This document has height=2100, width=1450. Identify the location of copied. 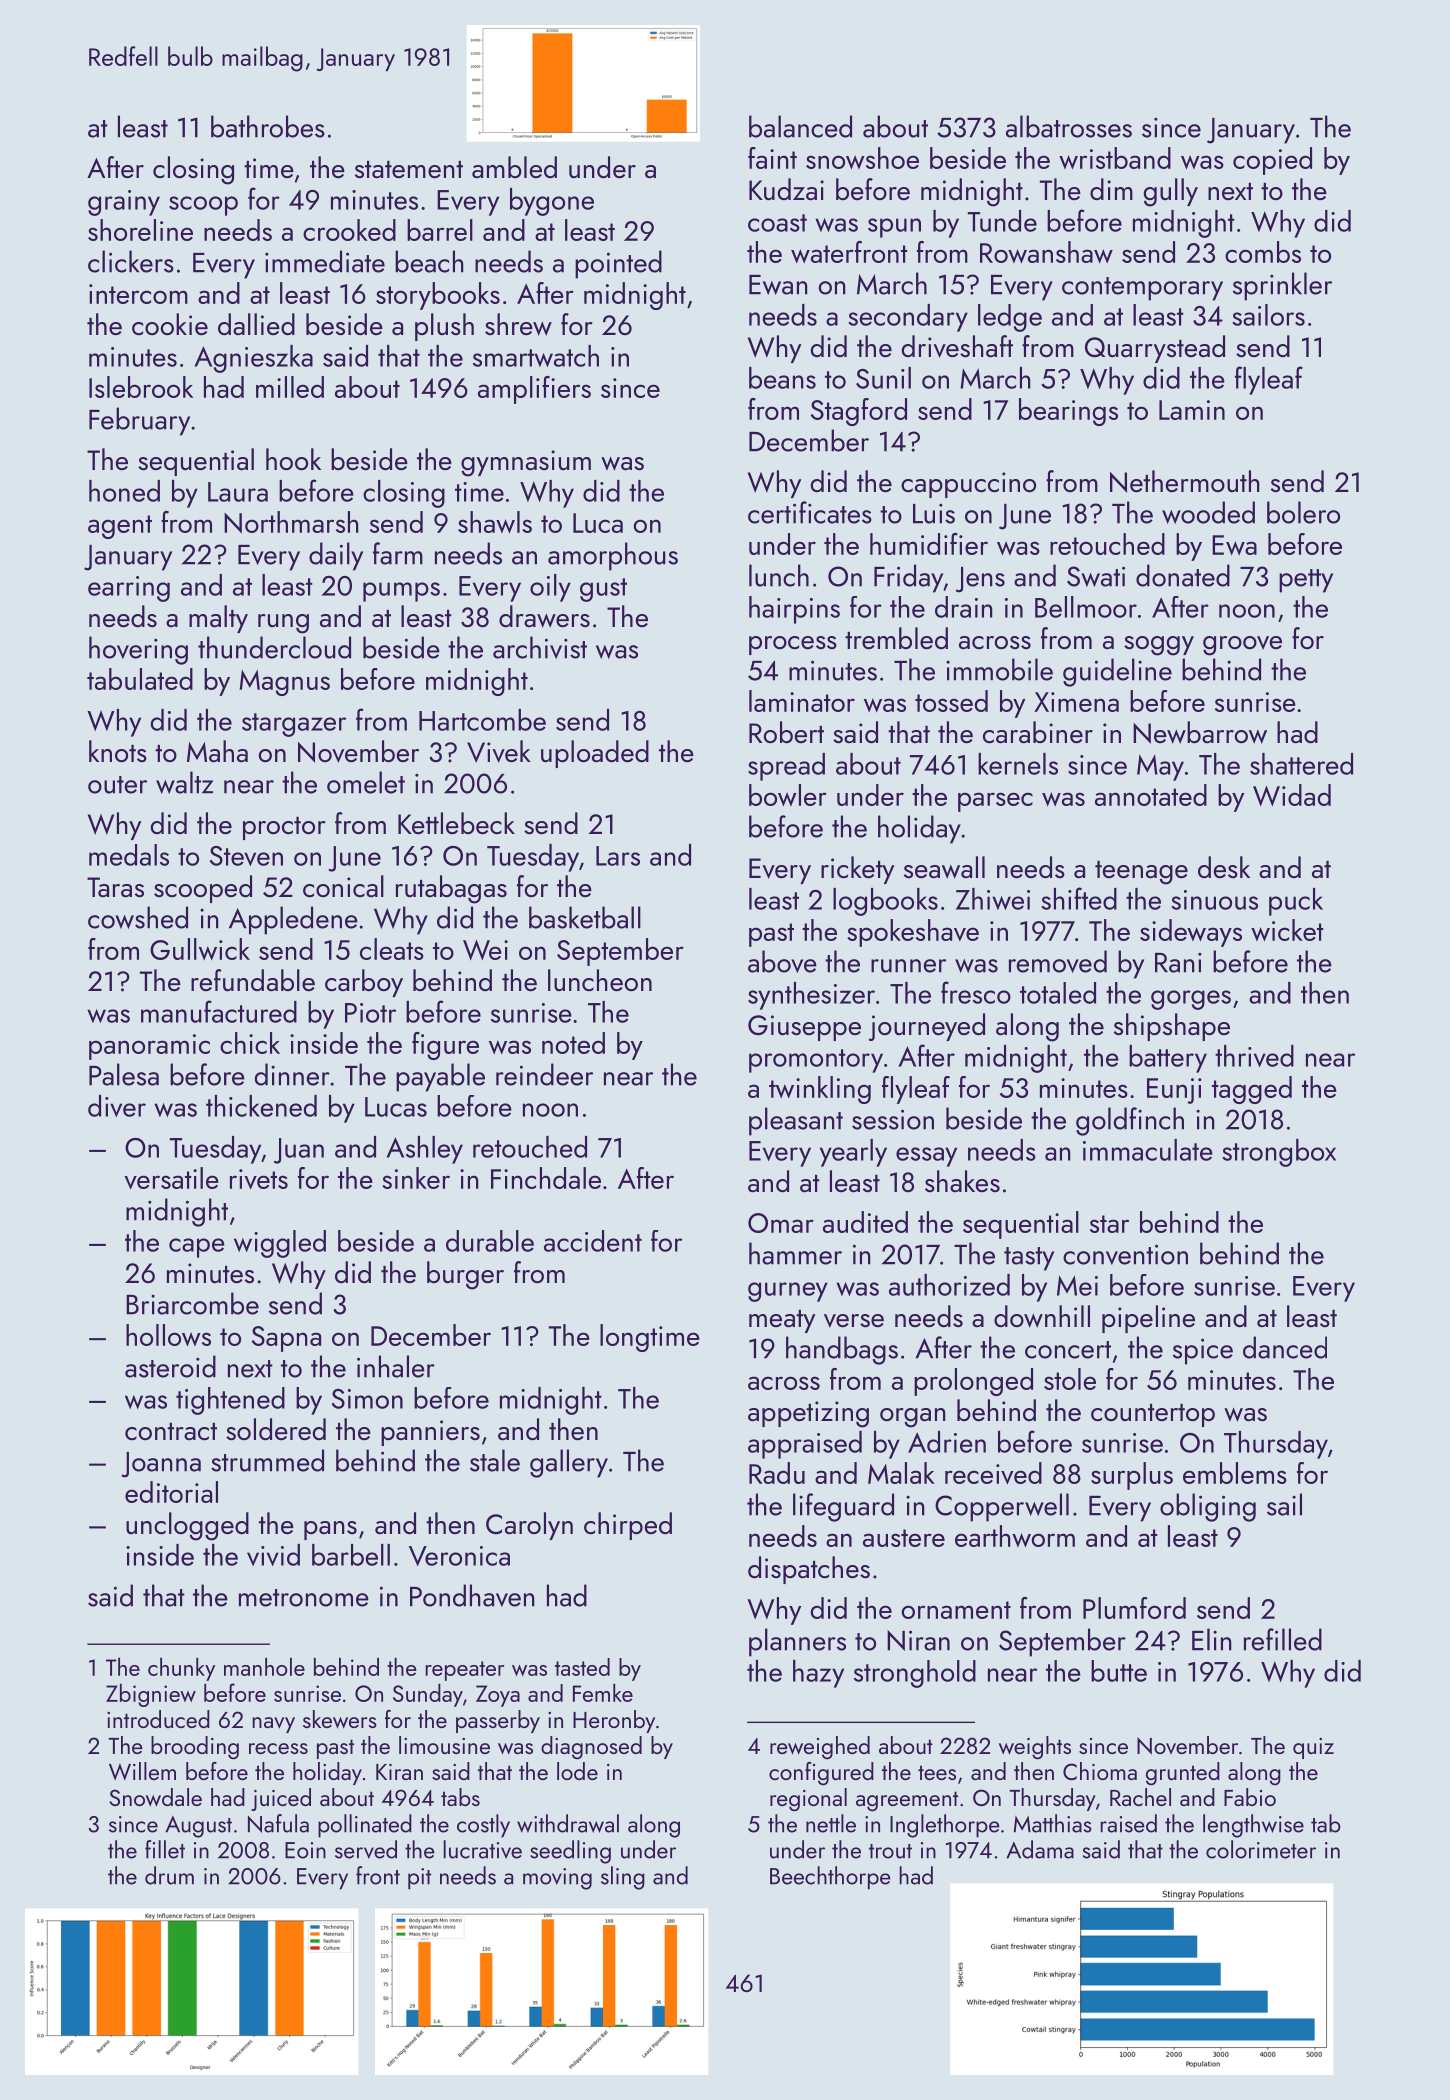
(1272, 161).
